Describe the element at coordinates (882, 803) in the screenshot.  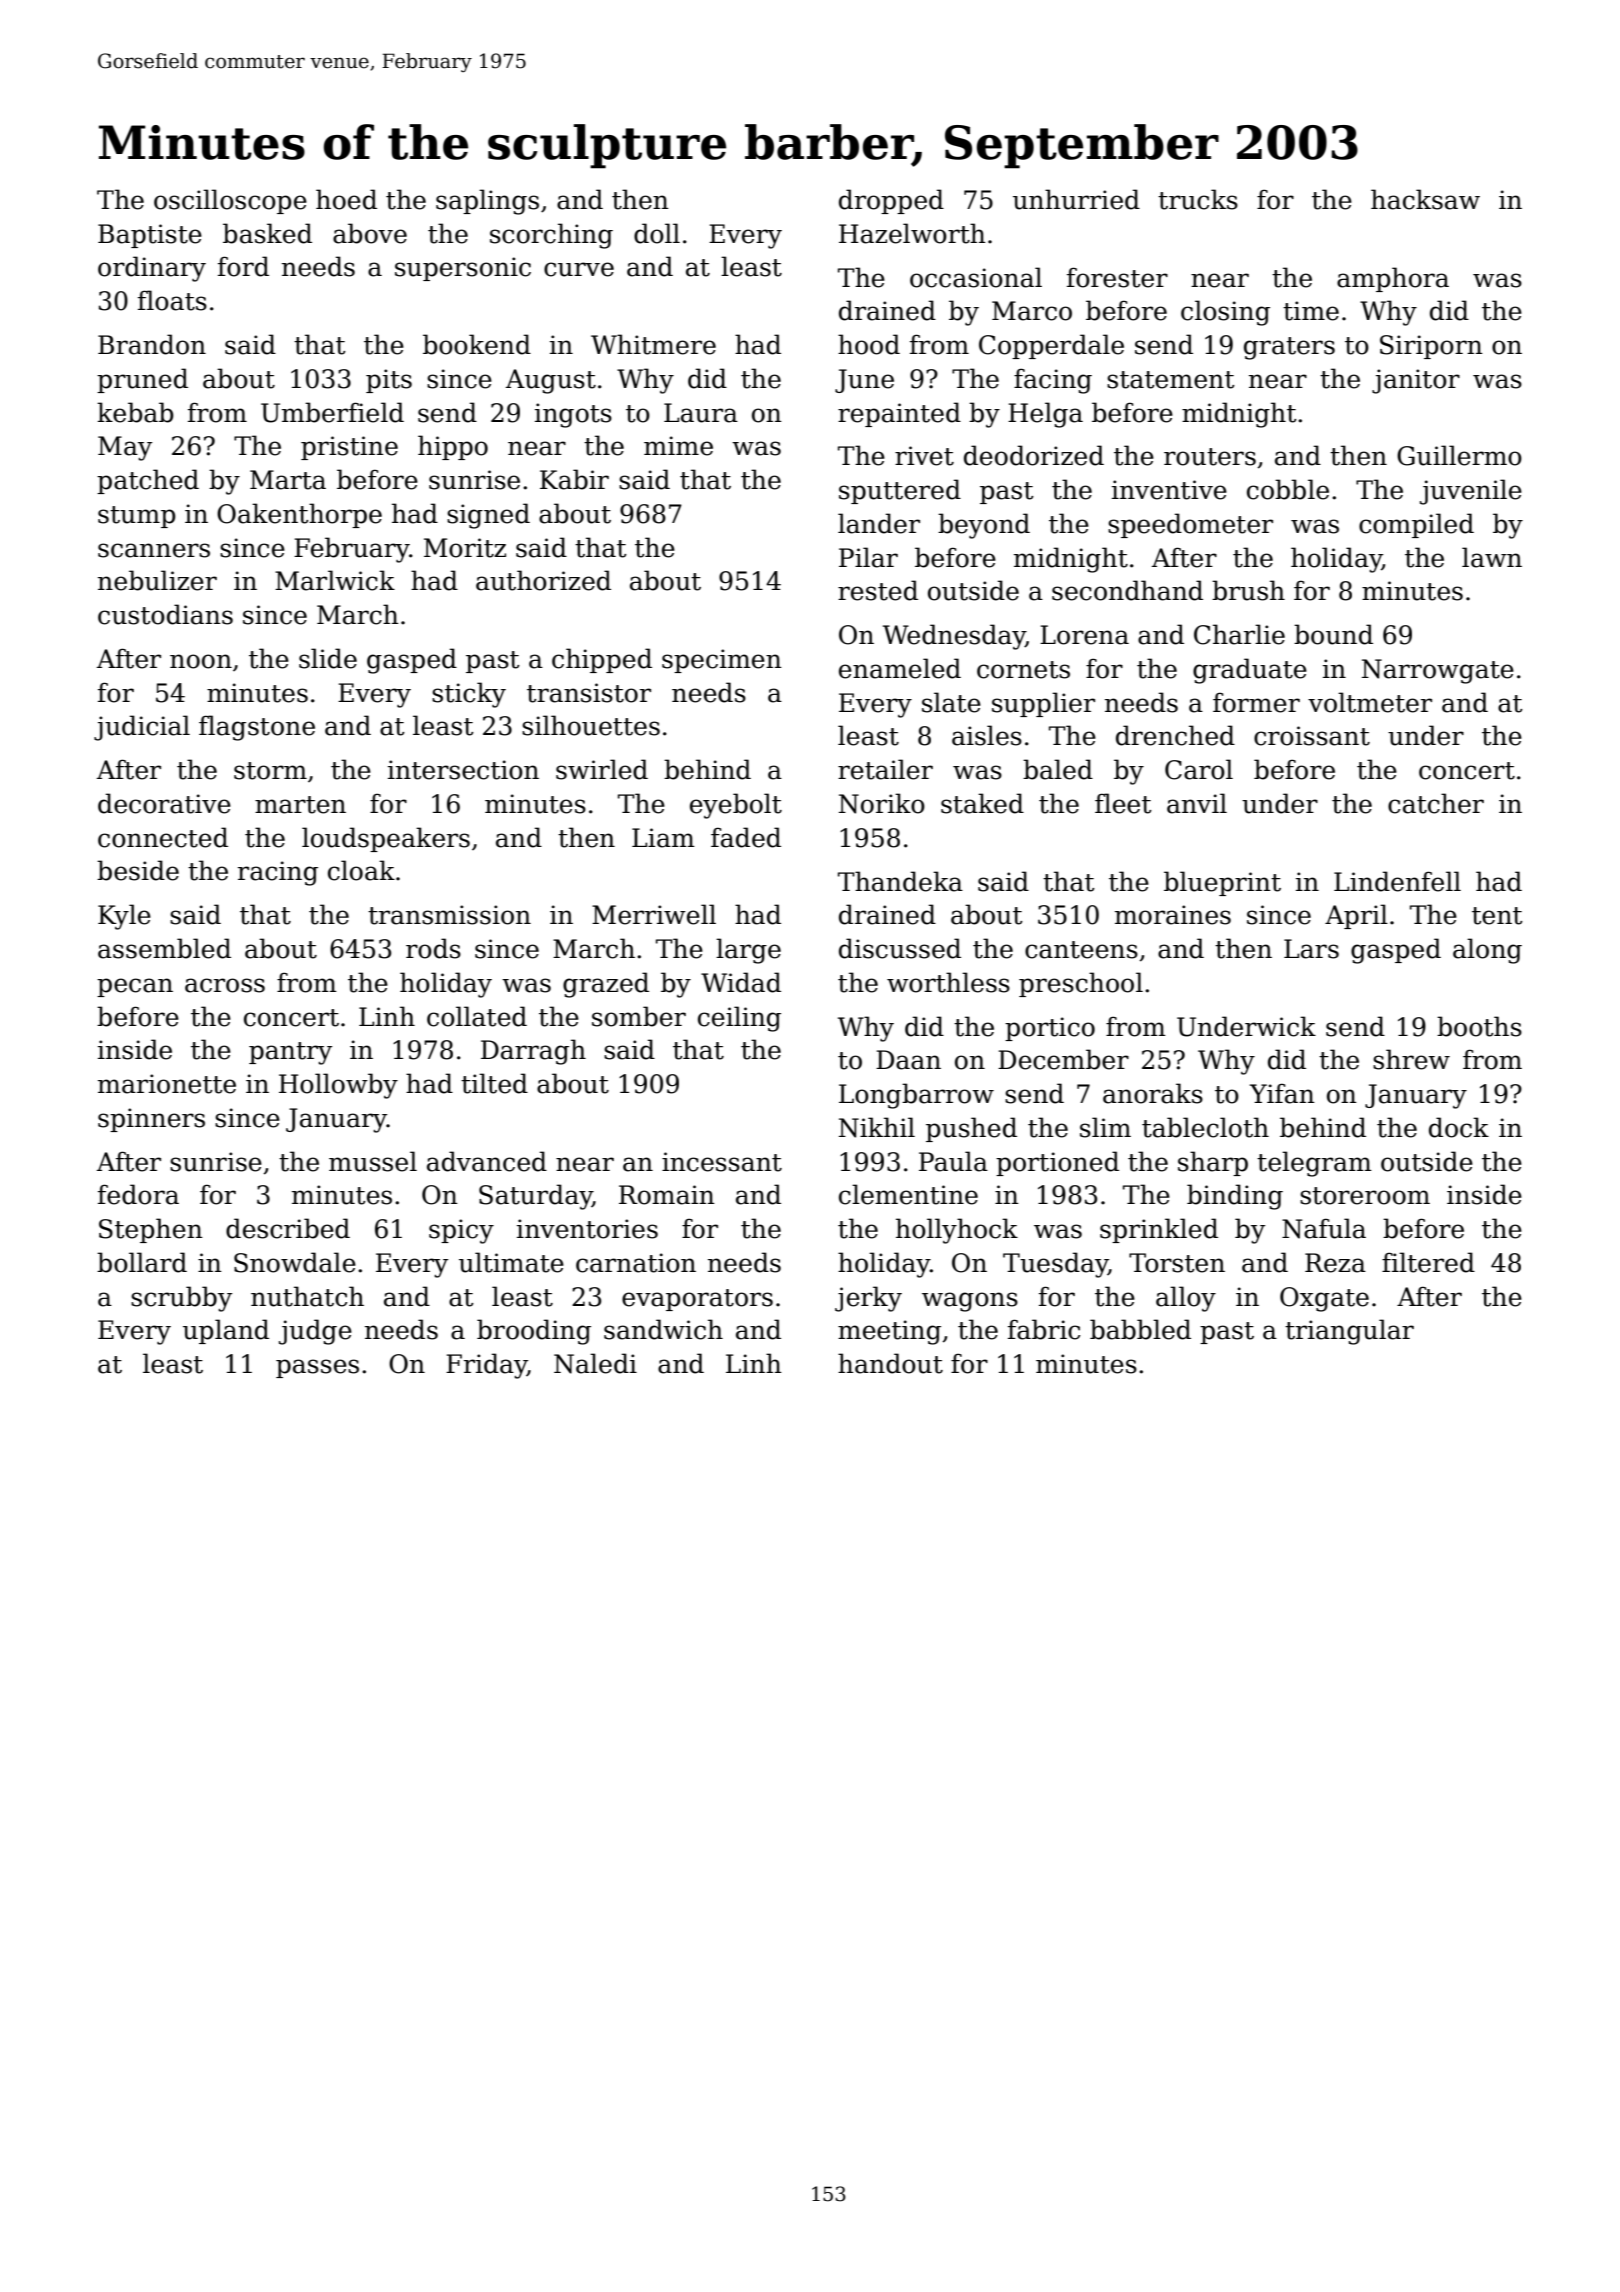
I see `Noriko` at that location.
